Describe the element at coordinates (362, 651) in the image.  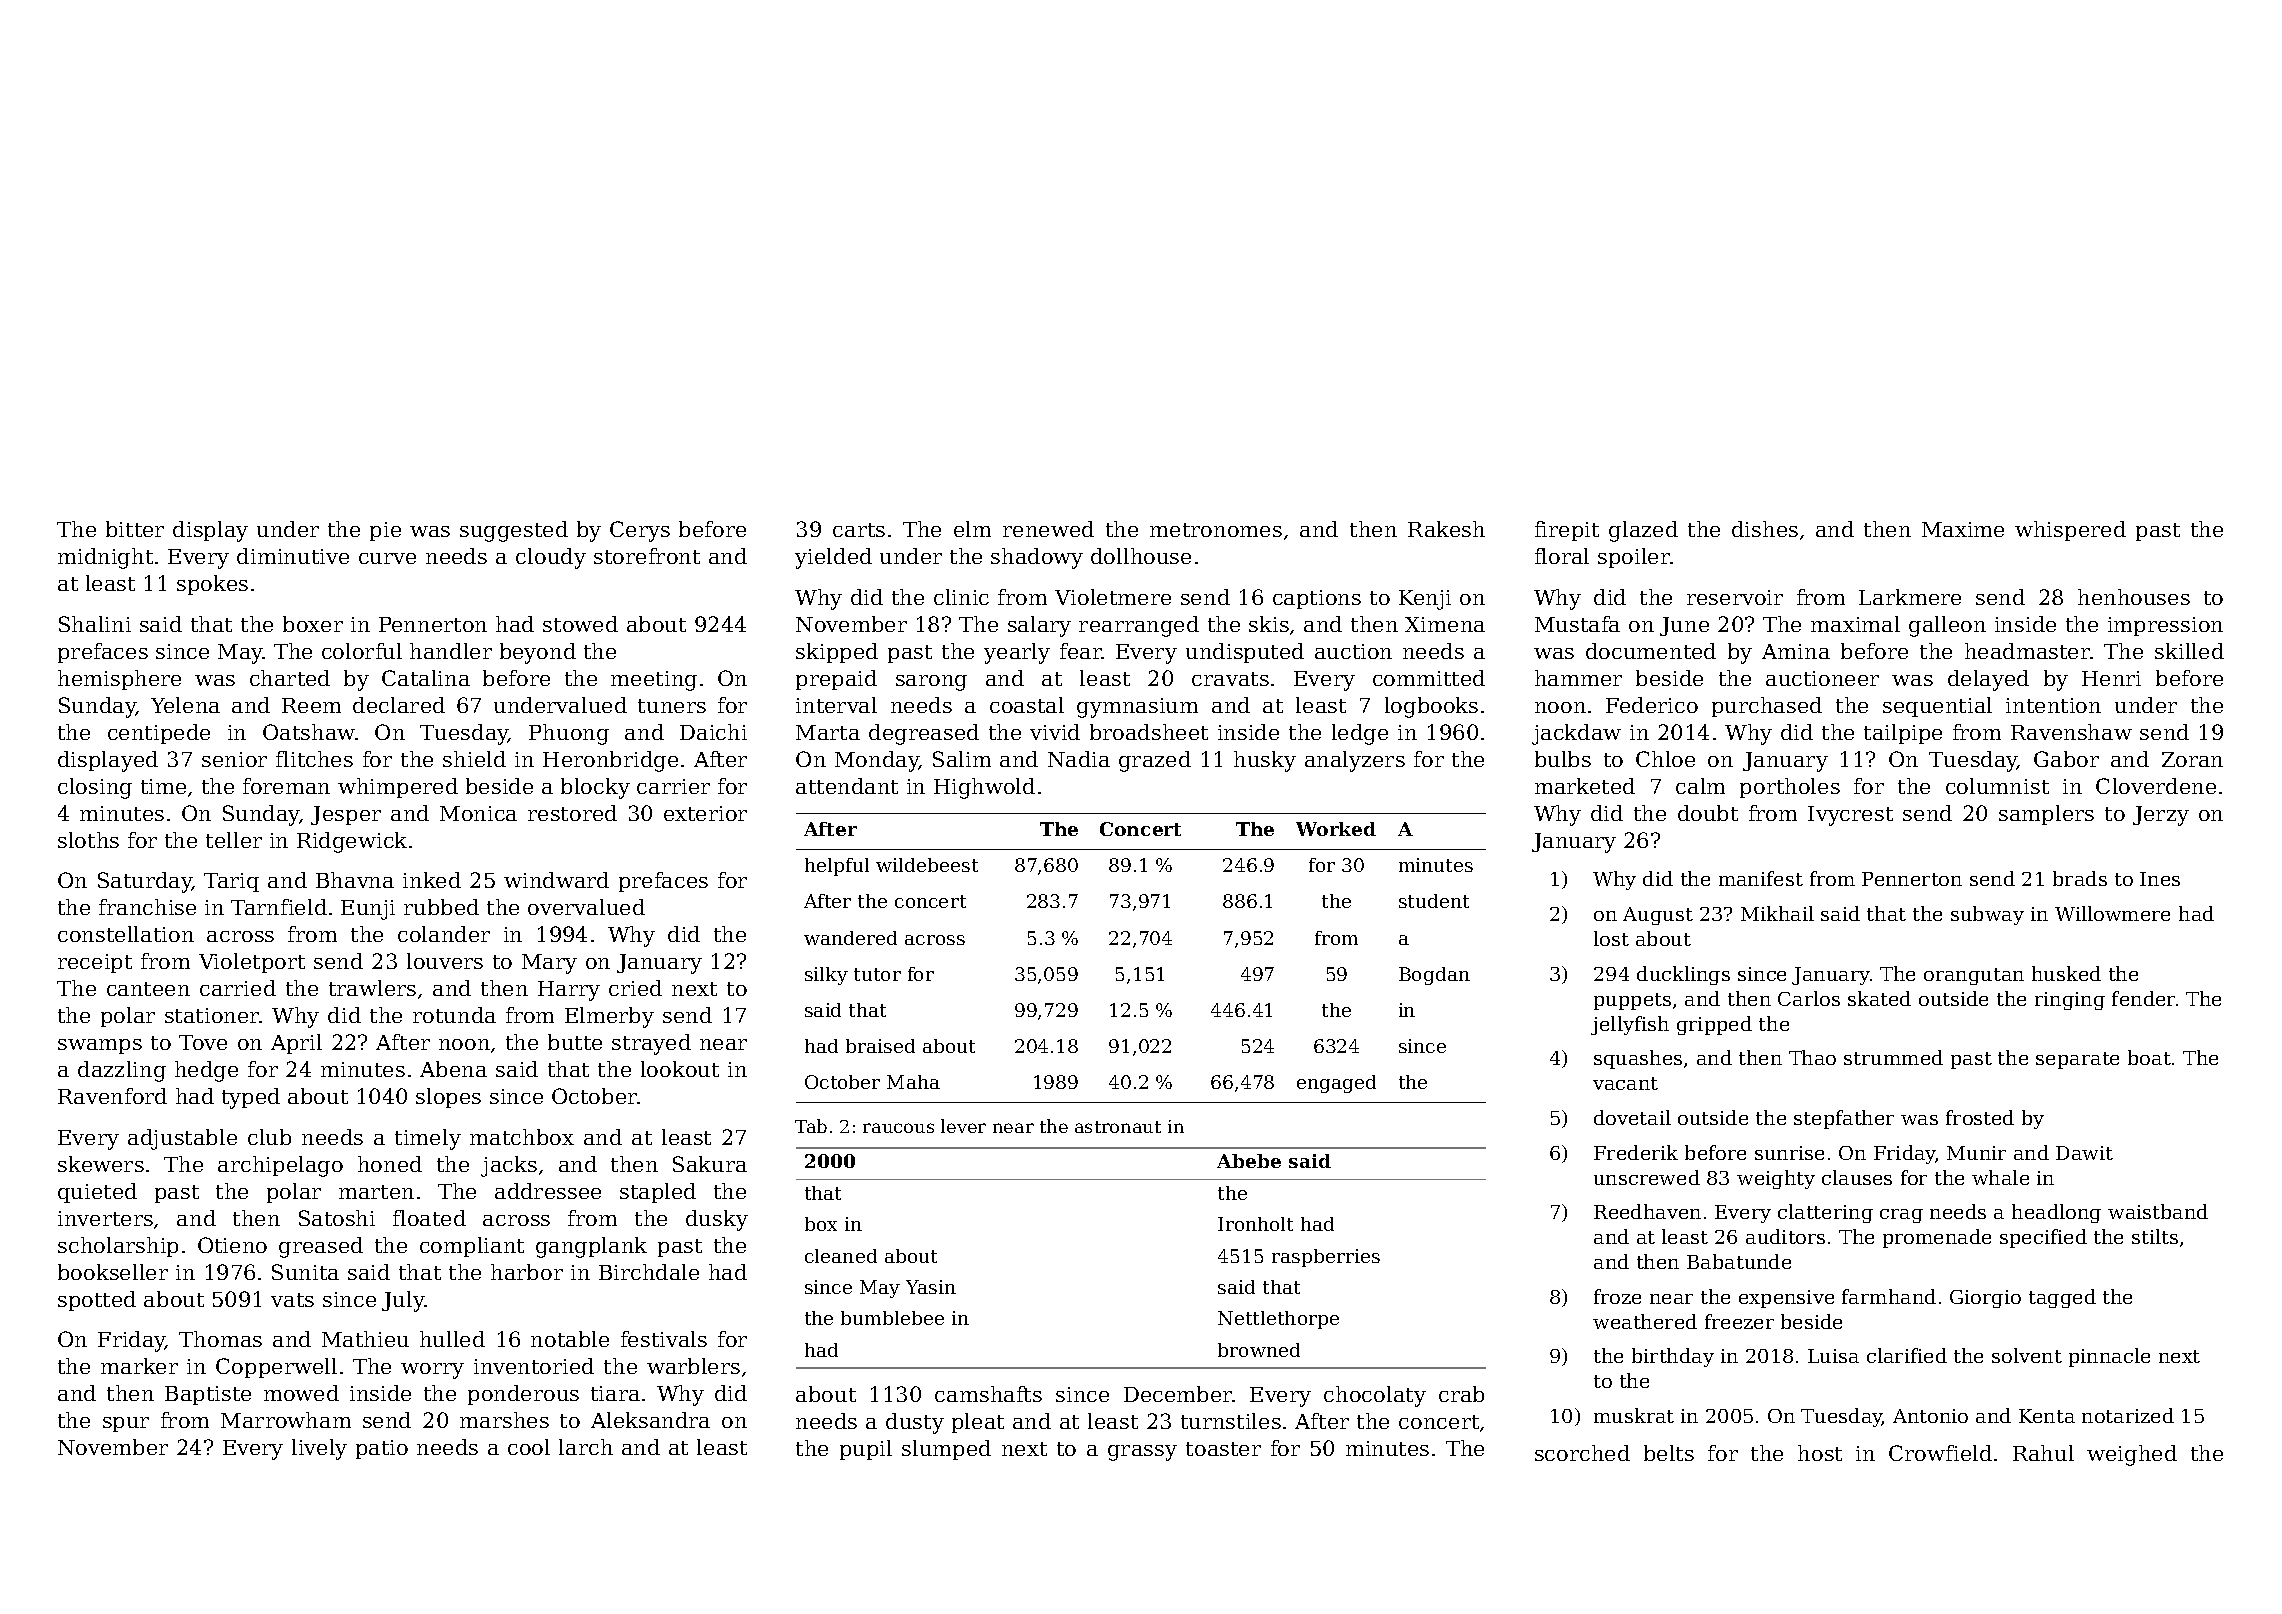
I see `colorful` at that location.
